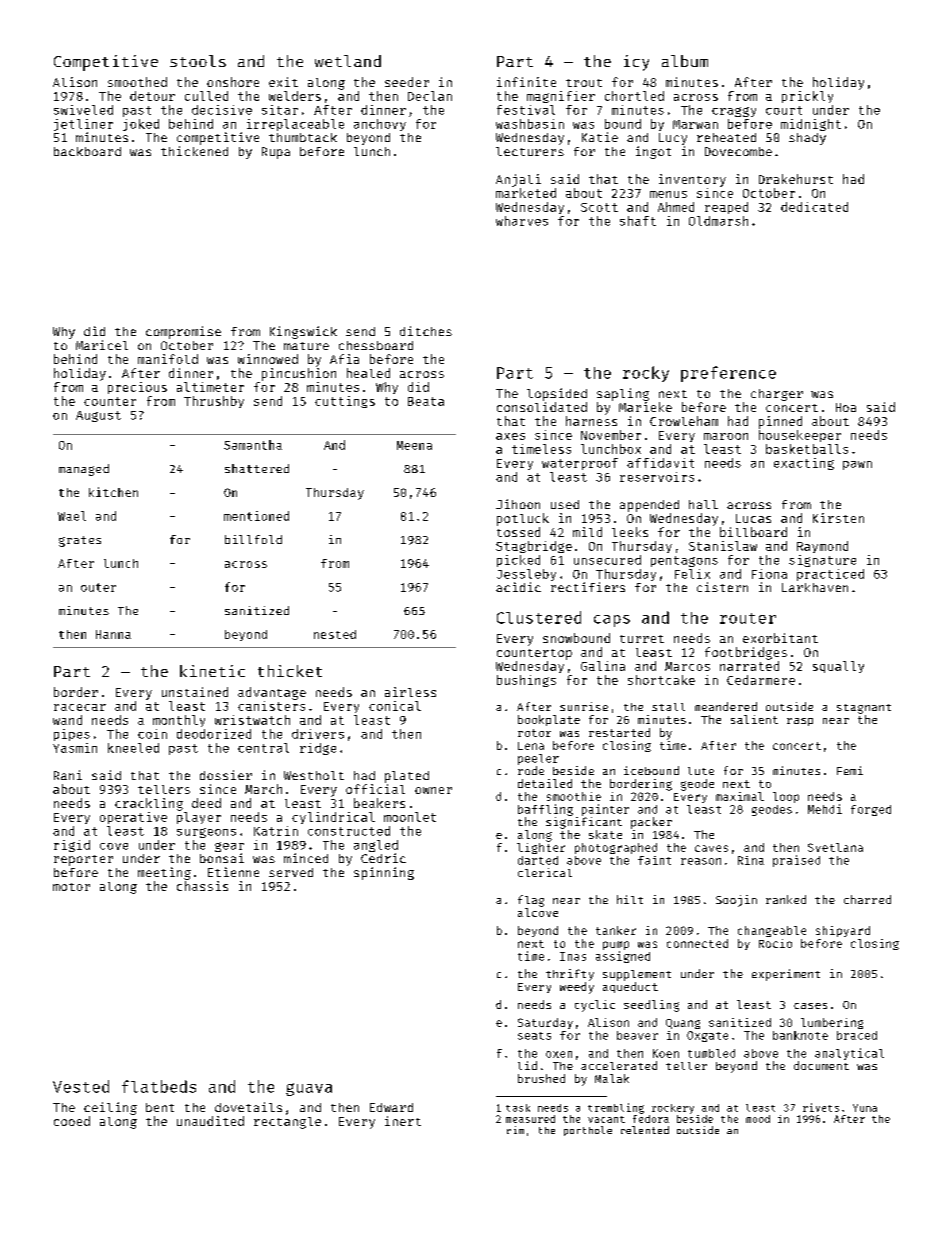 Image resolution: width=952 pixels, height=1233 pixels. Describe the element at coordinates (83, 110) in the screenshot. I see `swiveled` at that location.
